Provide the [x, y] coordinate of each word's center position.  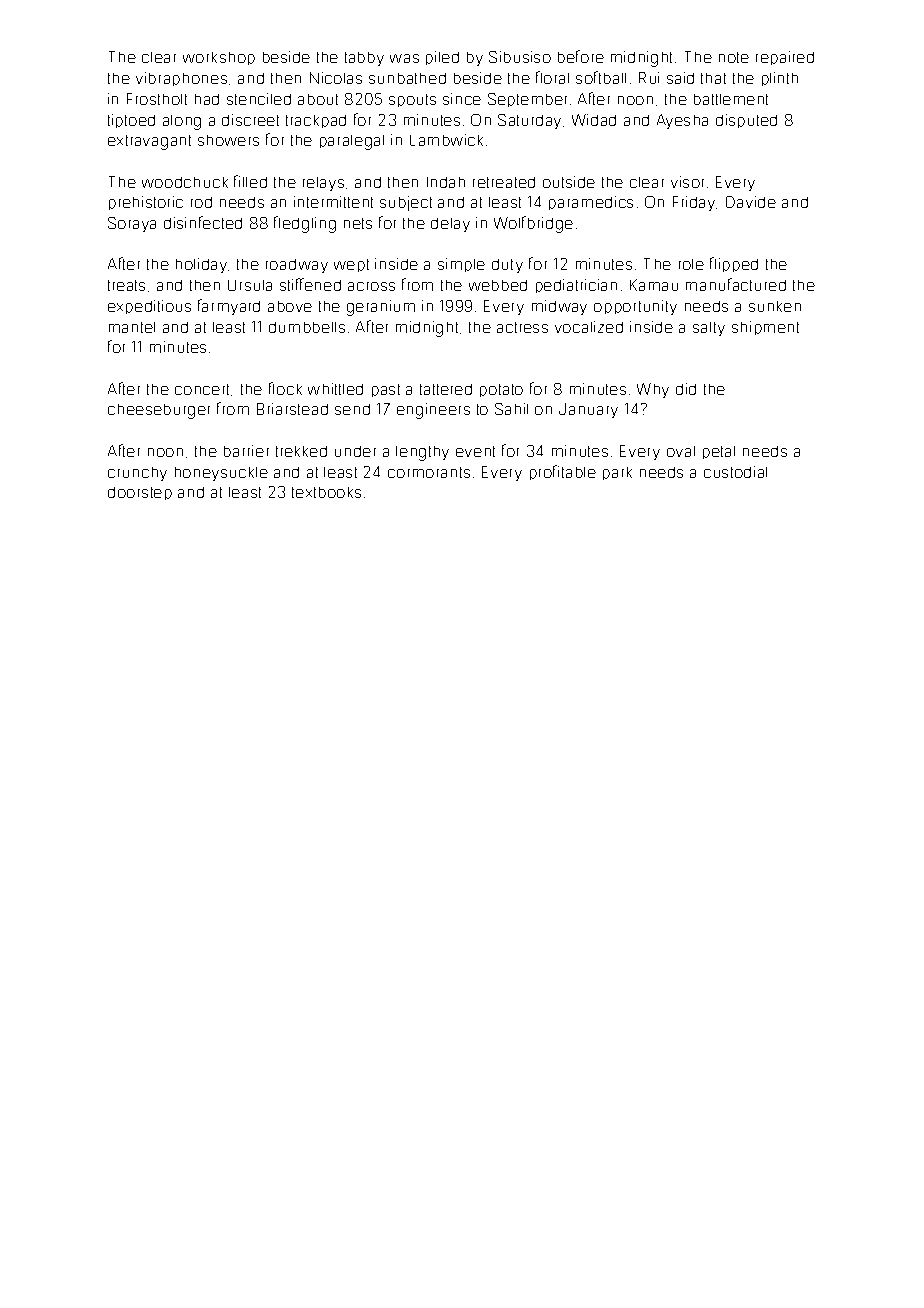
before [581, 56]
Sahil [511, 409]
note [734, 57]
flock [285, 388]
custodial [735, 472]
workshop [219, 58]
